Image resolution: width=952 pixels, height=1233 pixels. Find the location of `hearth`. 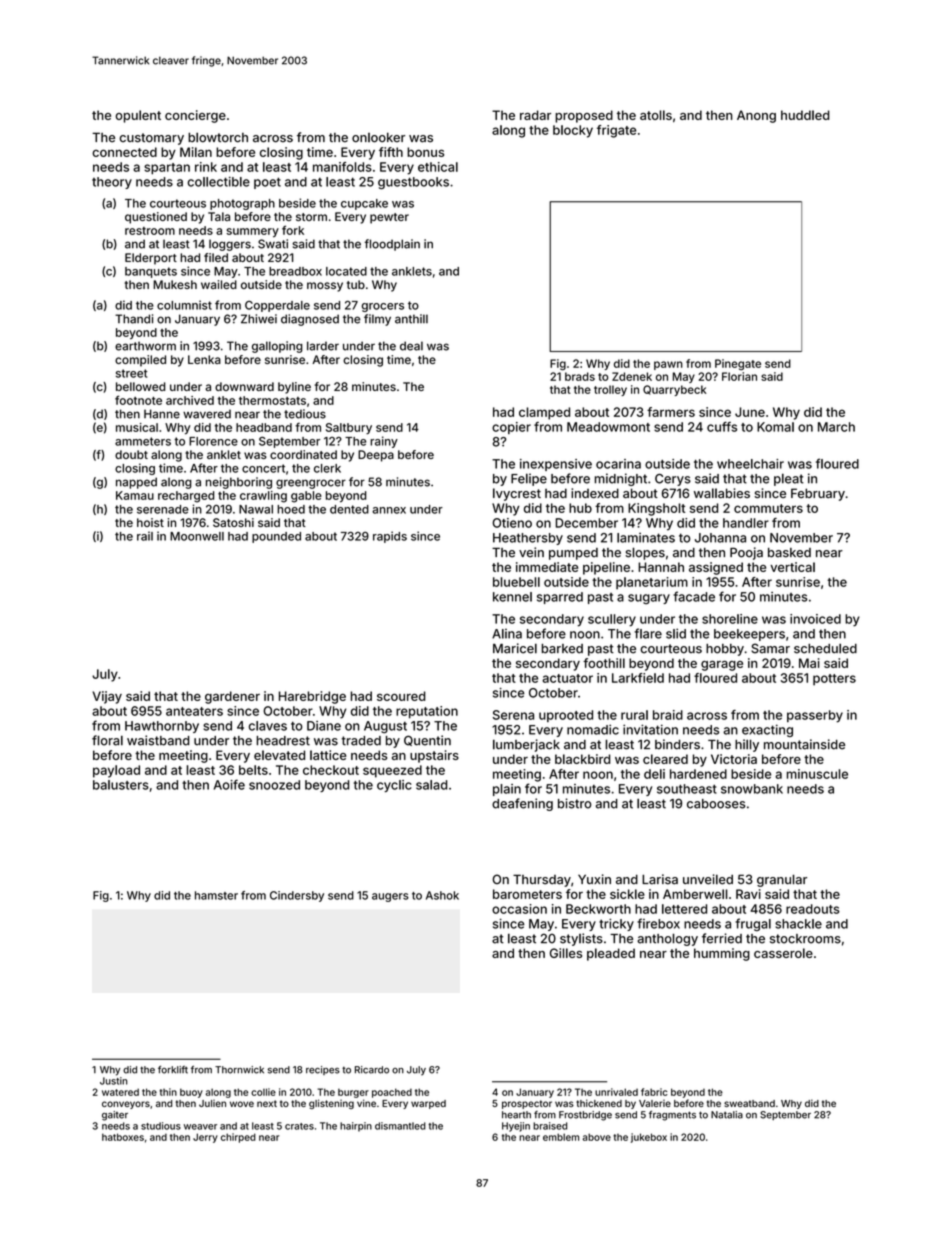

hearth is located at coordinates (516, 1115).
